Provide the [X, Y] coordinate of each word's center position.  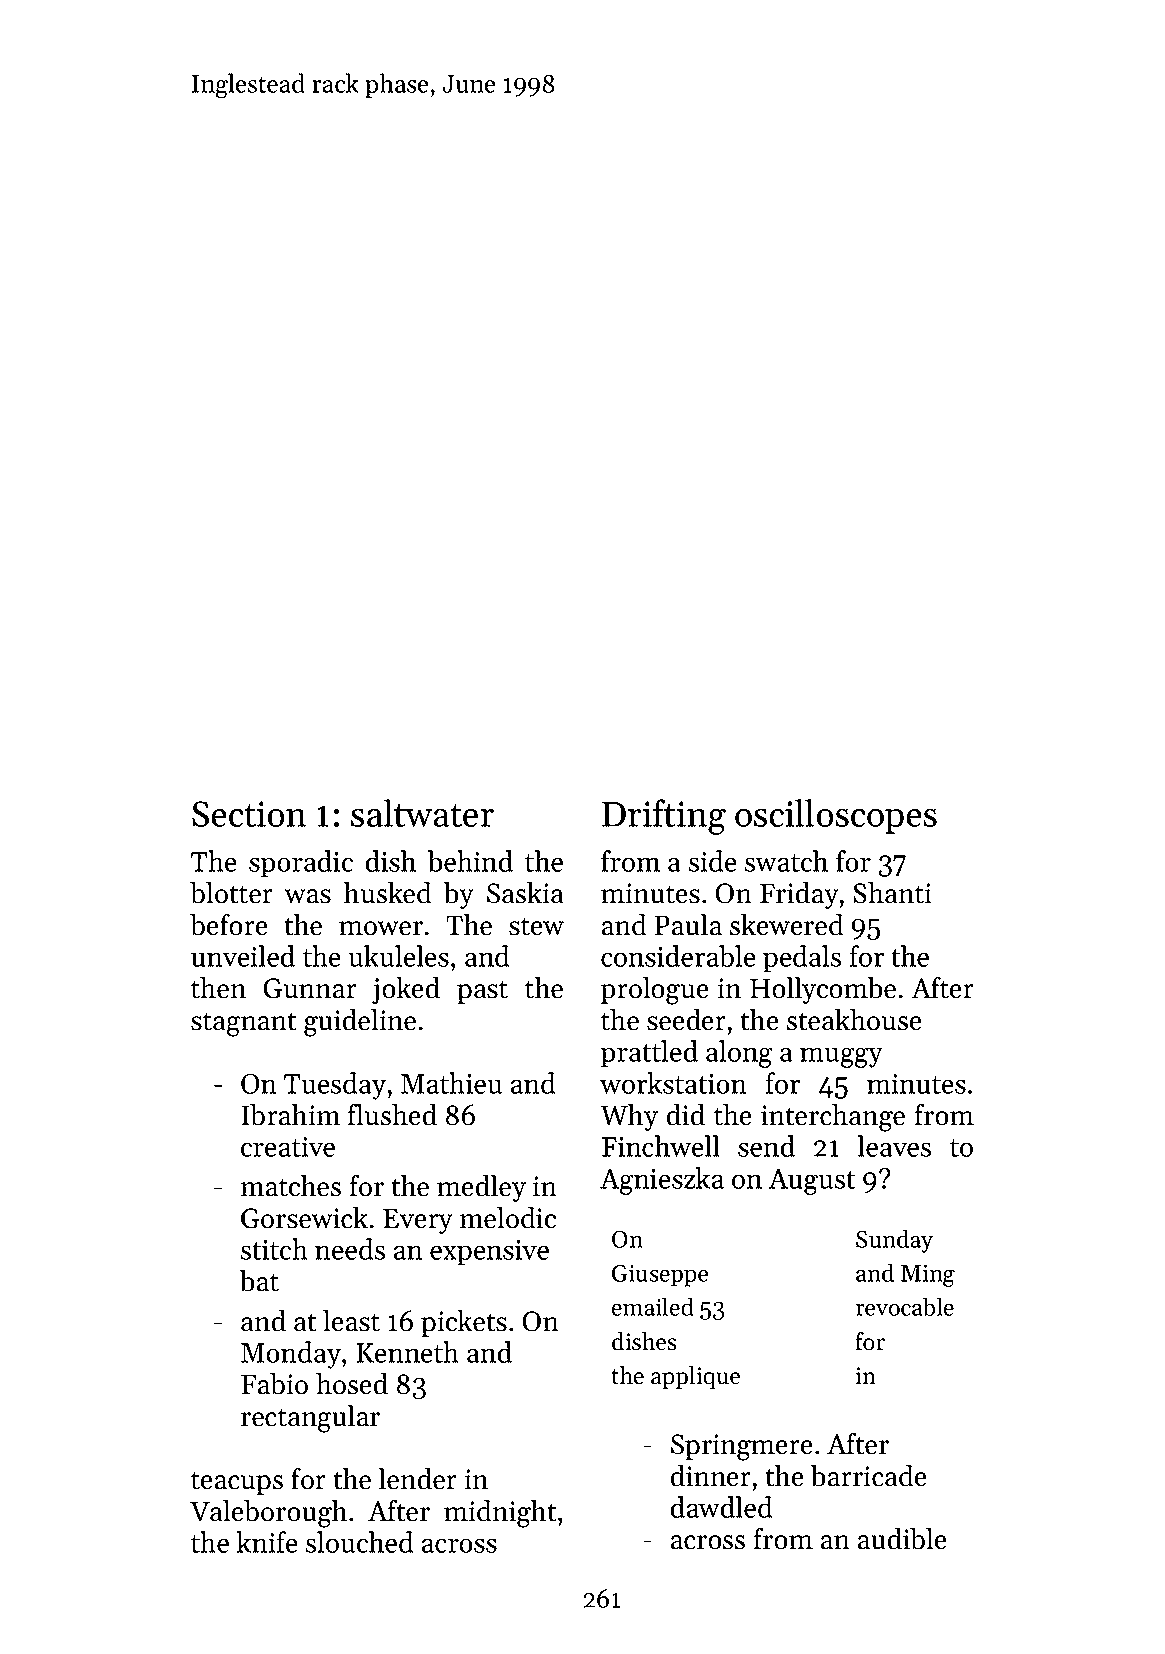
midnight [500, 1514]
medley [481, 1188]
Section [249, 814]
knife [267, 1542]
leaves [894, 1146]
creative [288, 1147]
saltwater [422, 813]
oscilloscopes [836, 816]
